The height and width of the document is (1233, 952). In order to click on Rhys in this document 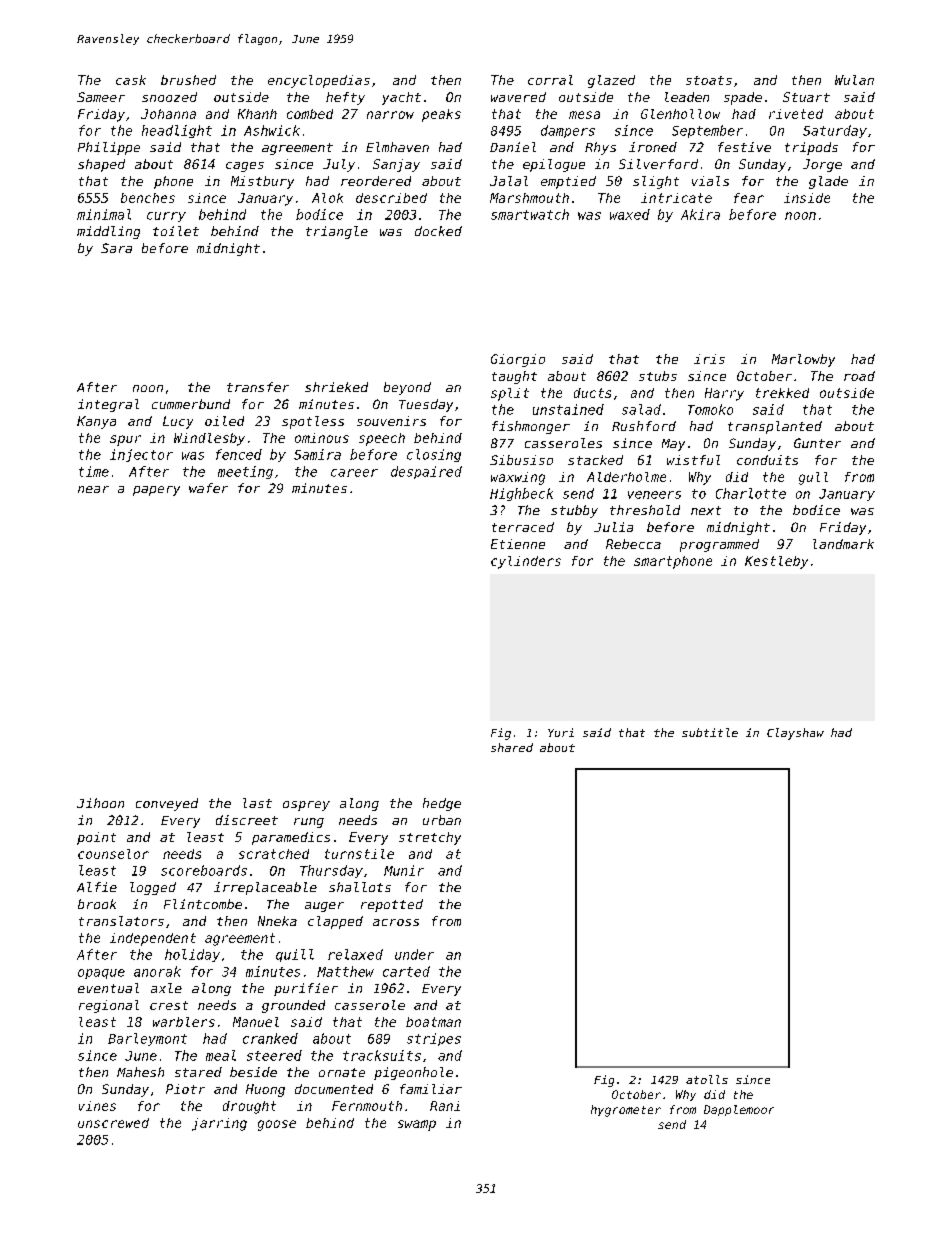, I will do `click(600, 148)`.
